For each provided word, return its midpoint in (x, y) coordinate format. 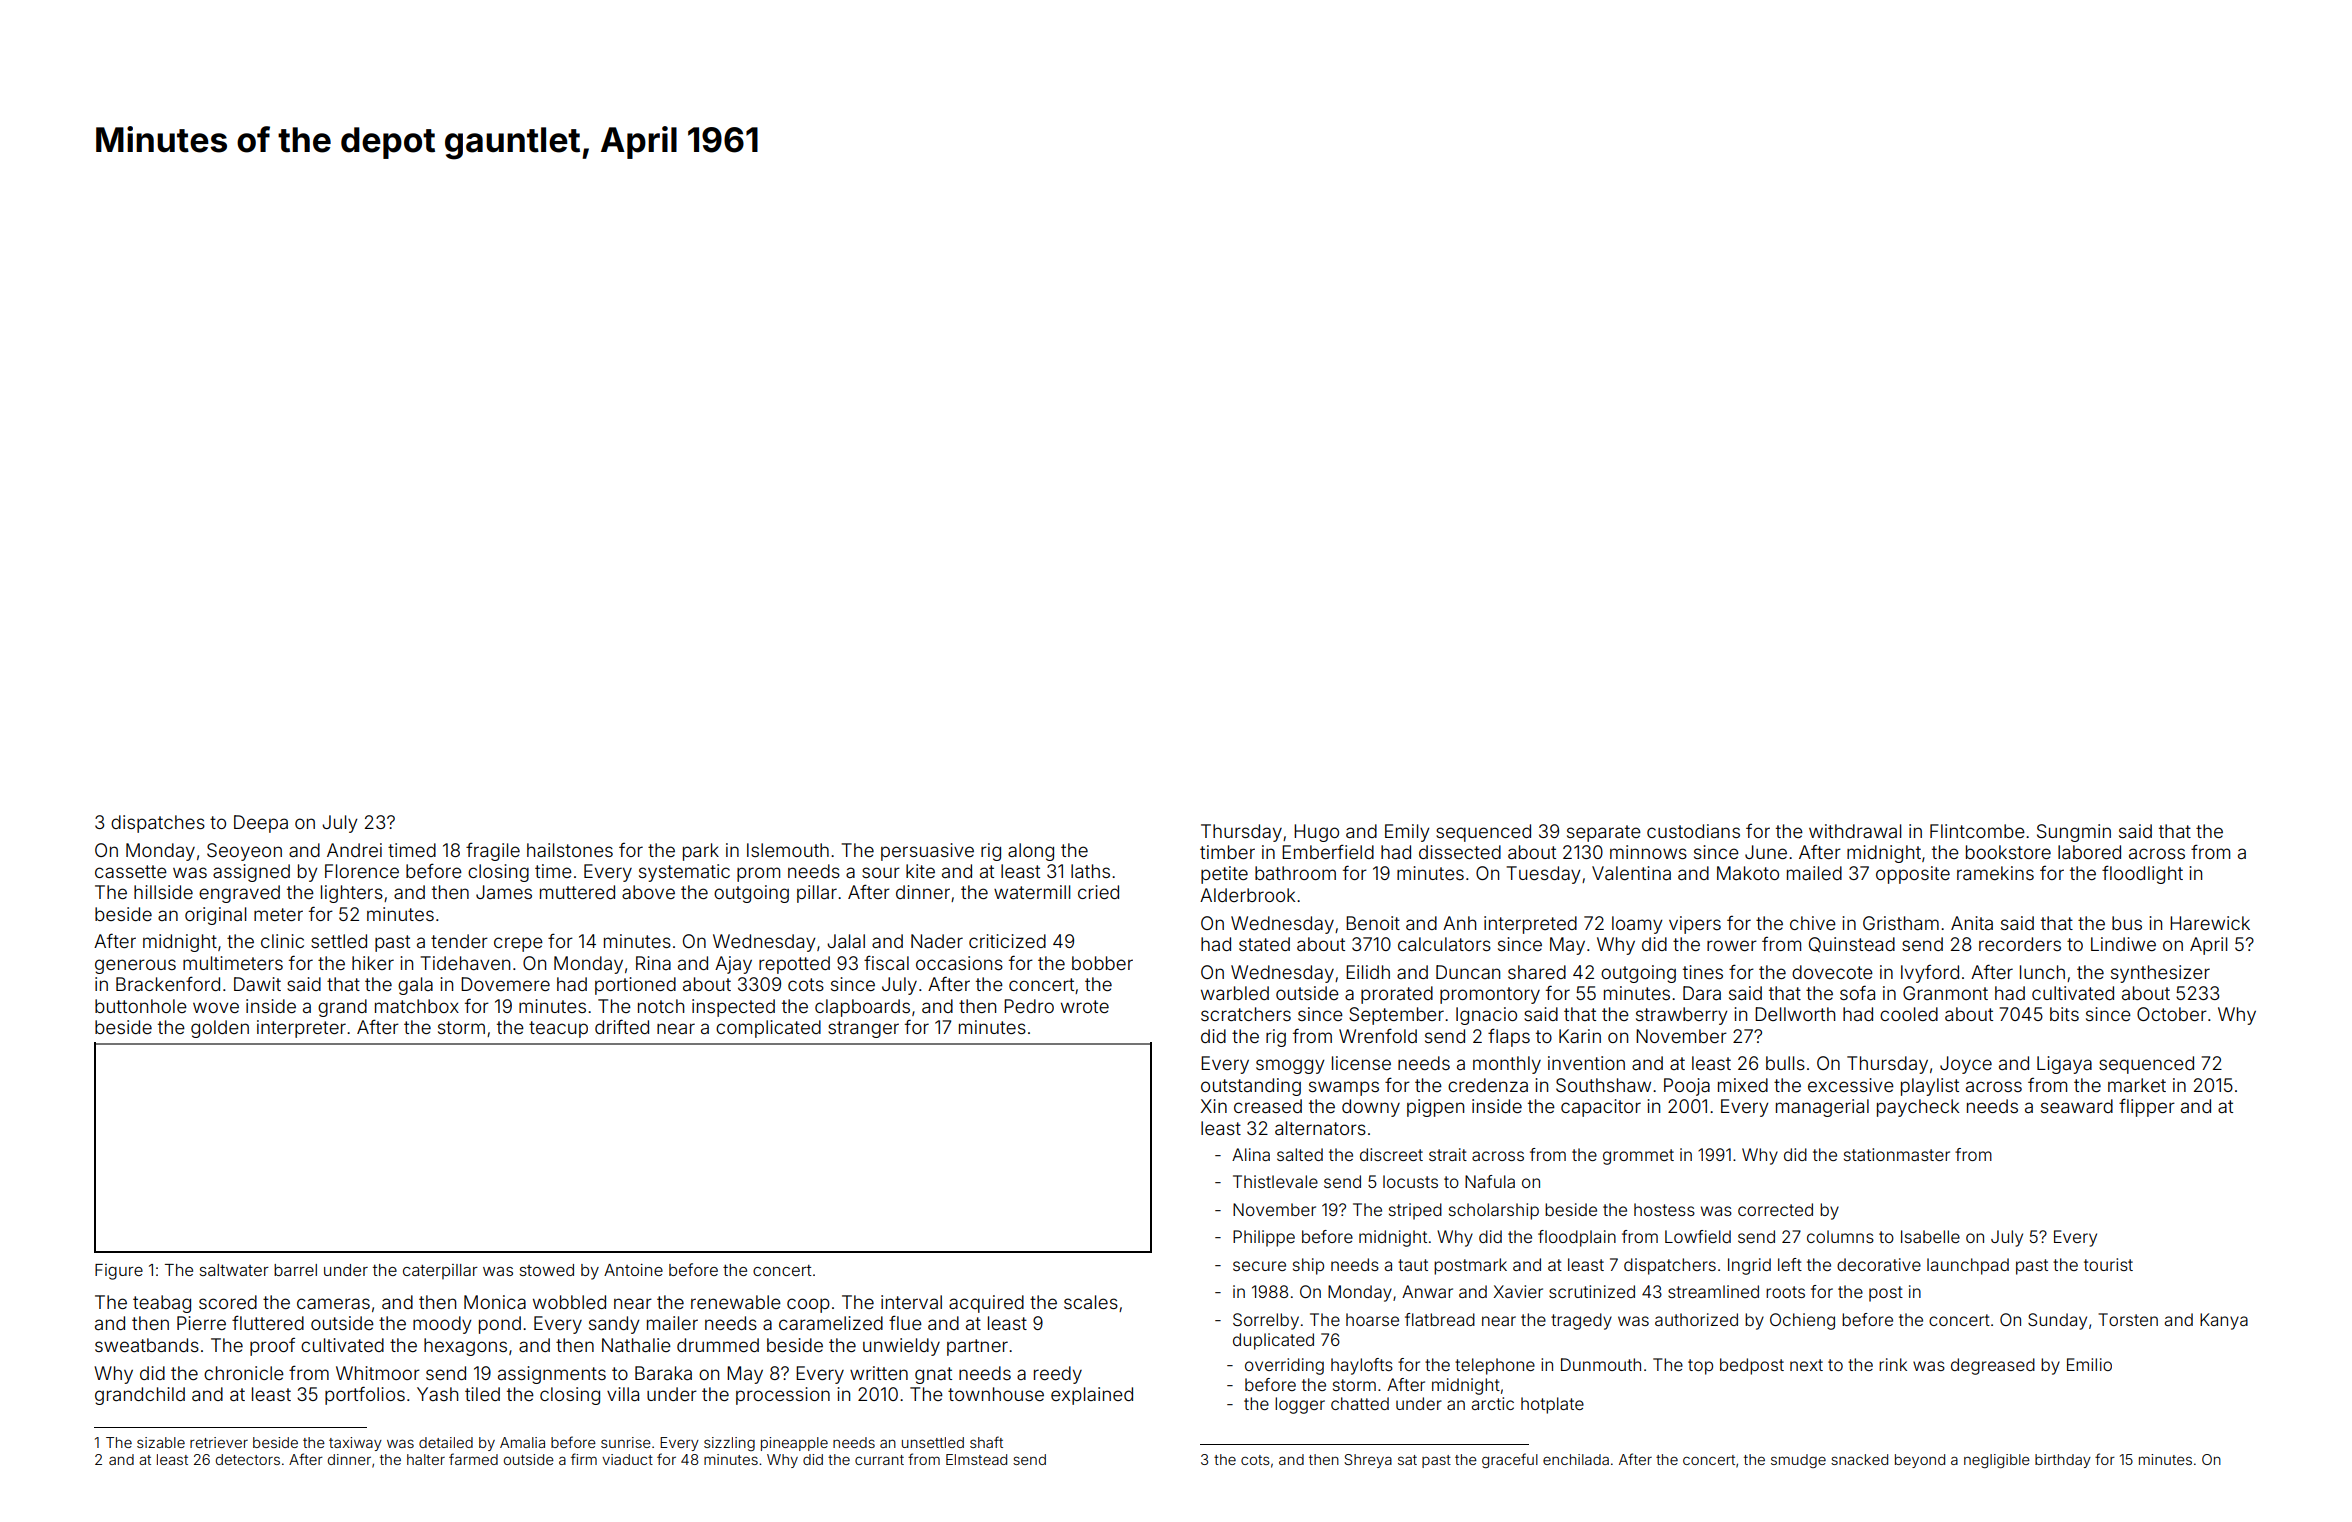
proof (272, 1347)
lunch (2042, 972)
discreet (1391, 1154)
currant (879, 1460)
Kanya (2224, 1321)
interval (911, 1302)
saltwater (234, 1270)
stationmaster (1897, 1154)
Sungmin (2074, 833)
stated (1264, 944)
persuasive (927, 852)
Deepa (261, 824)
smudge (1798, 1461)
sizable (161, 1442)
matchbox (417, 1006)
